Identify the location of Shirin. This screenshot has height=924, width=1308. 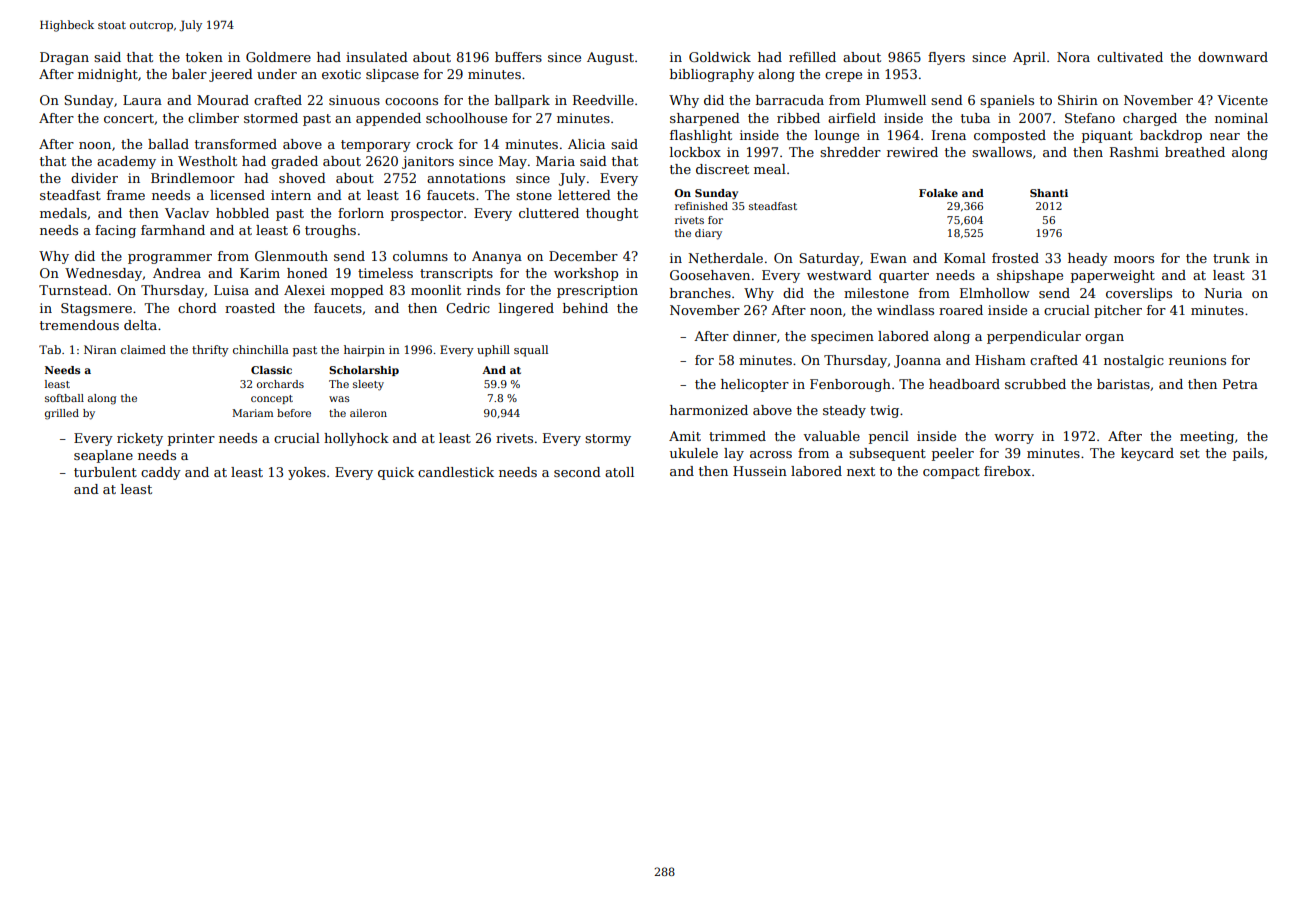
(1078, 100).
